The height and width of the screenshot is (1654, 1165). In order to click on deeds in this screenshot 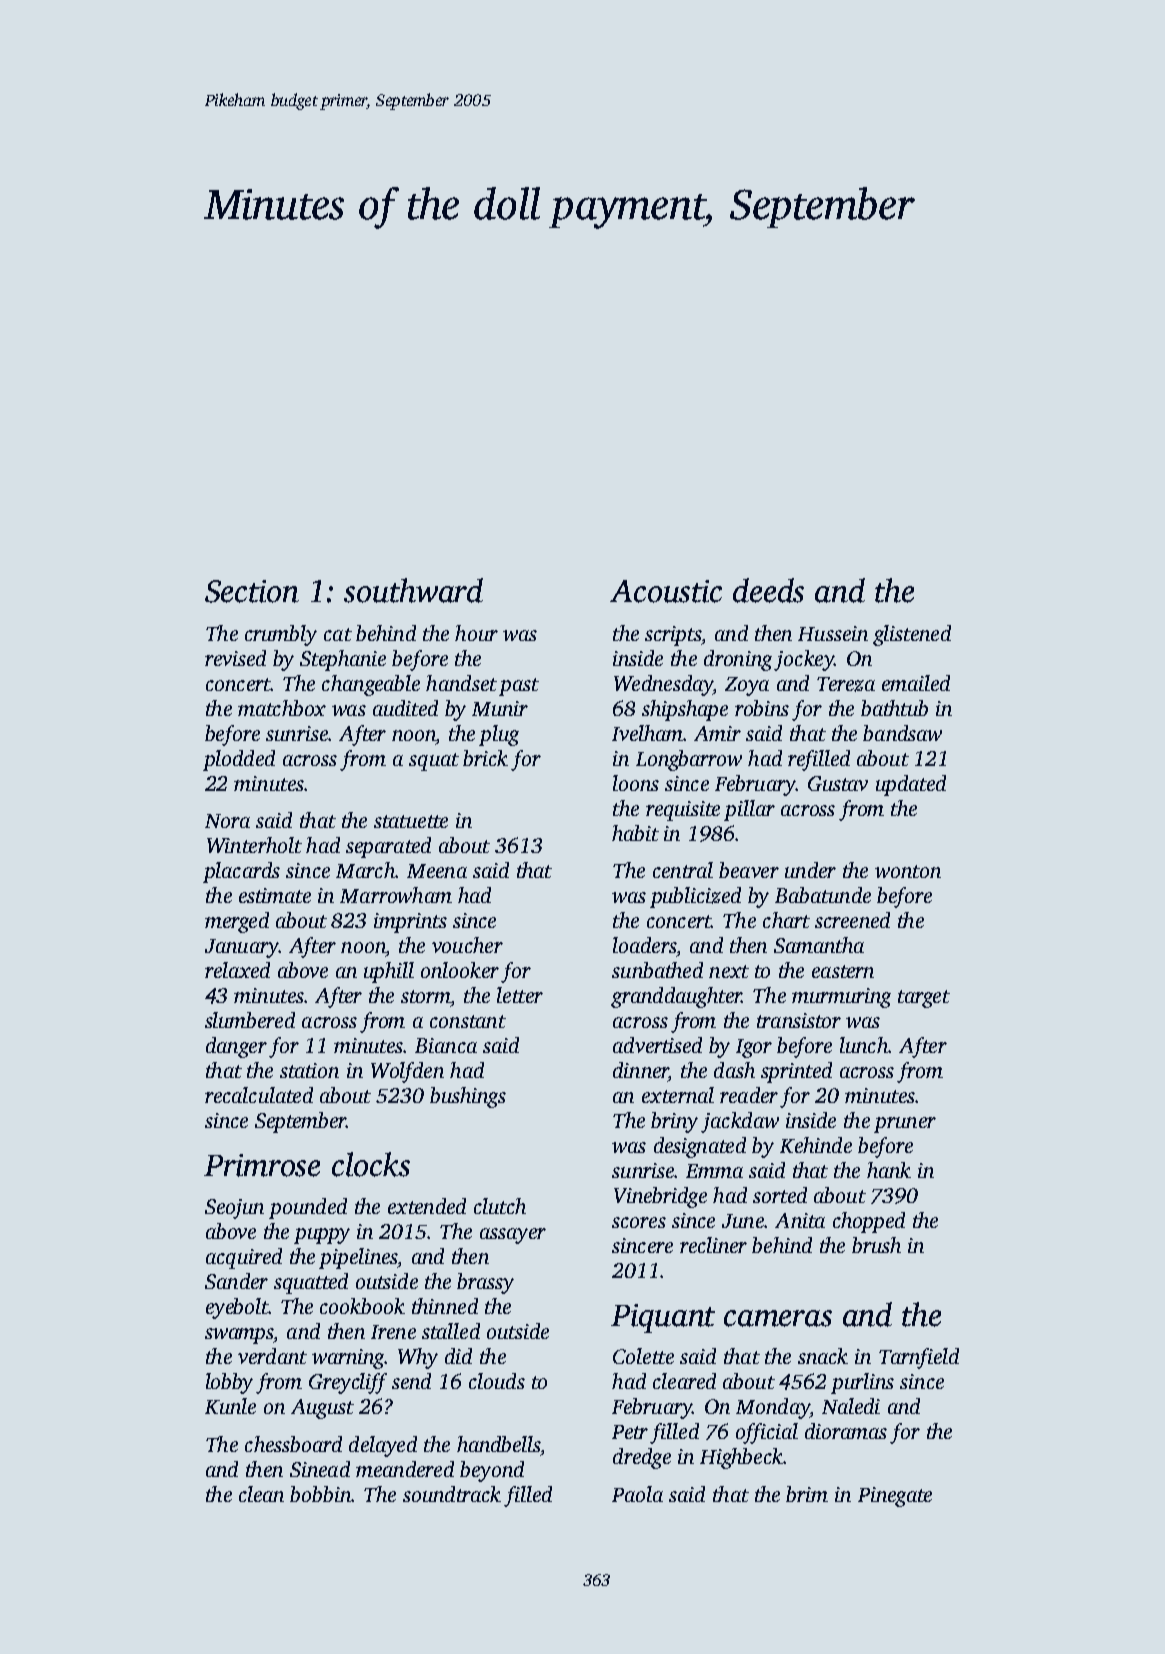, I will do `click(768, 590)`.
